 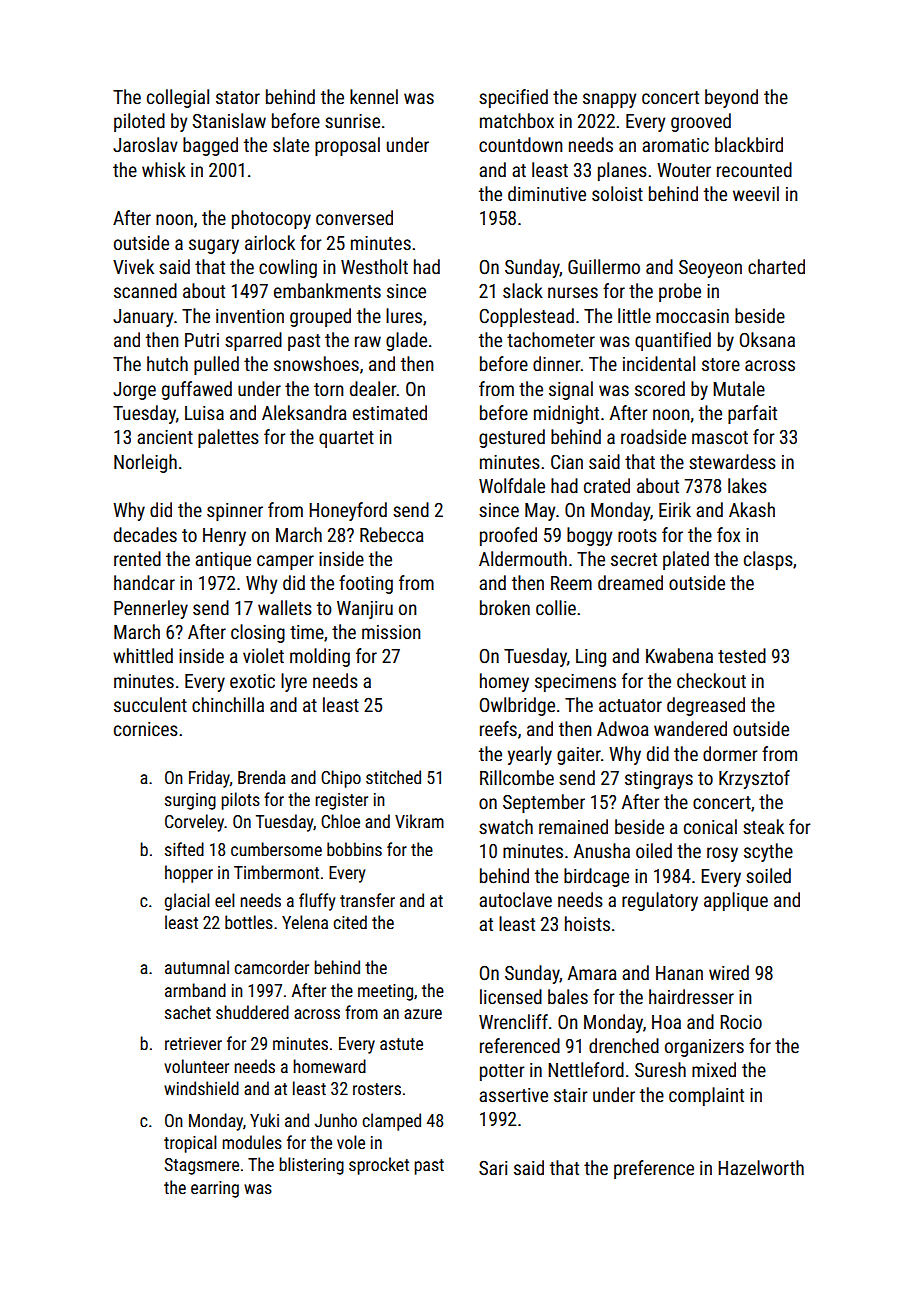 I want to click on sprocket, so click(x=379, y=1166).
